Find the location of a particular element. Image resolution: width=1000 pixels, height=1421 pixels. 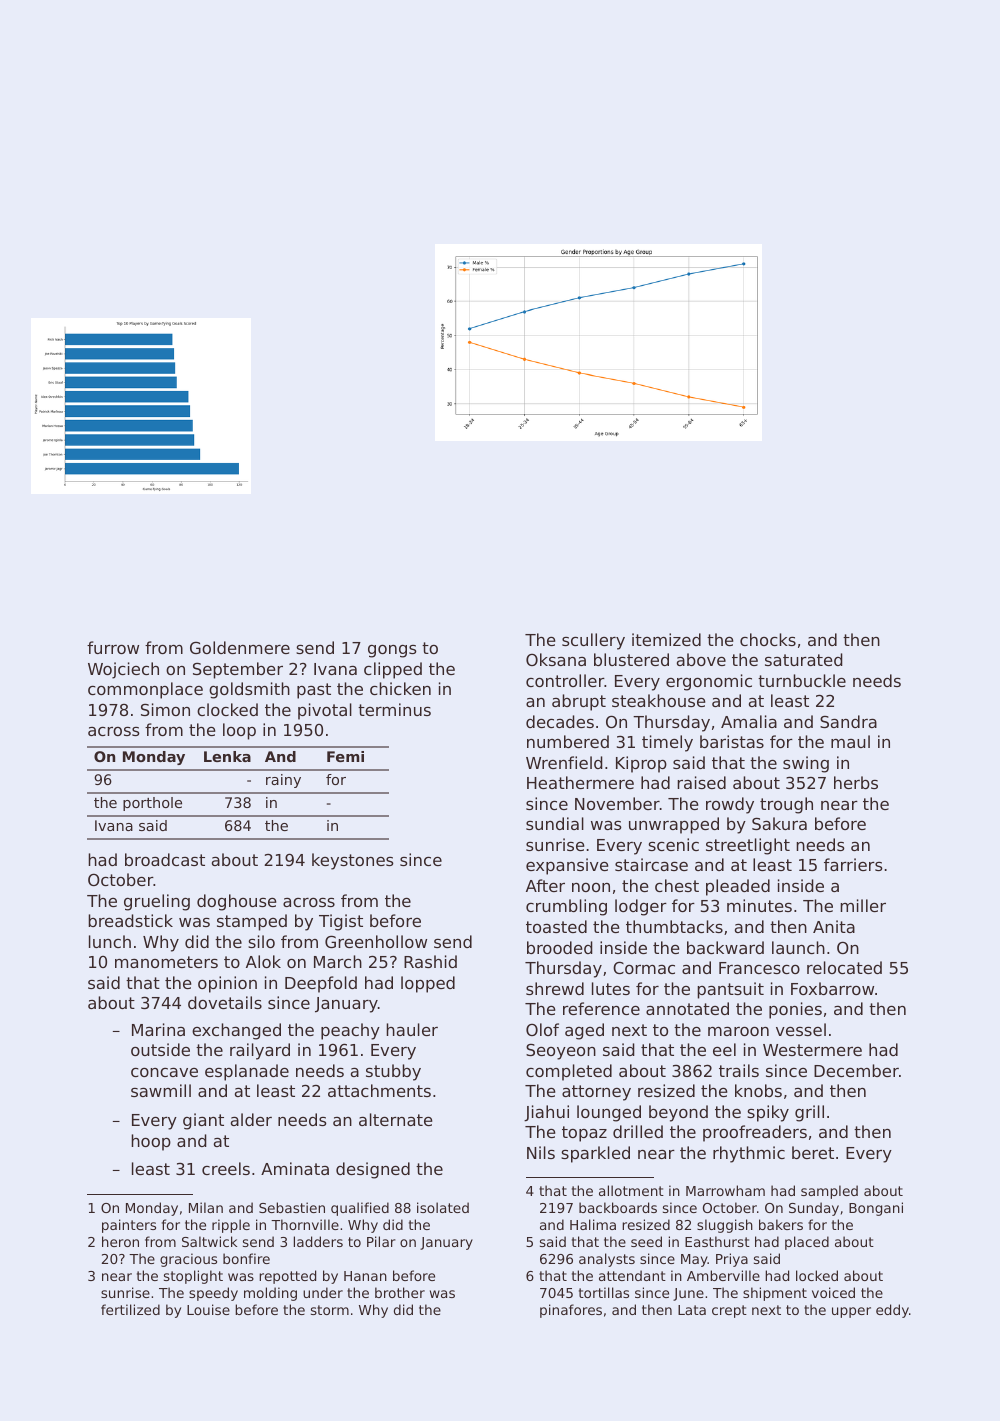

rowdy is located at coordinates (730, 805).
